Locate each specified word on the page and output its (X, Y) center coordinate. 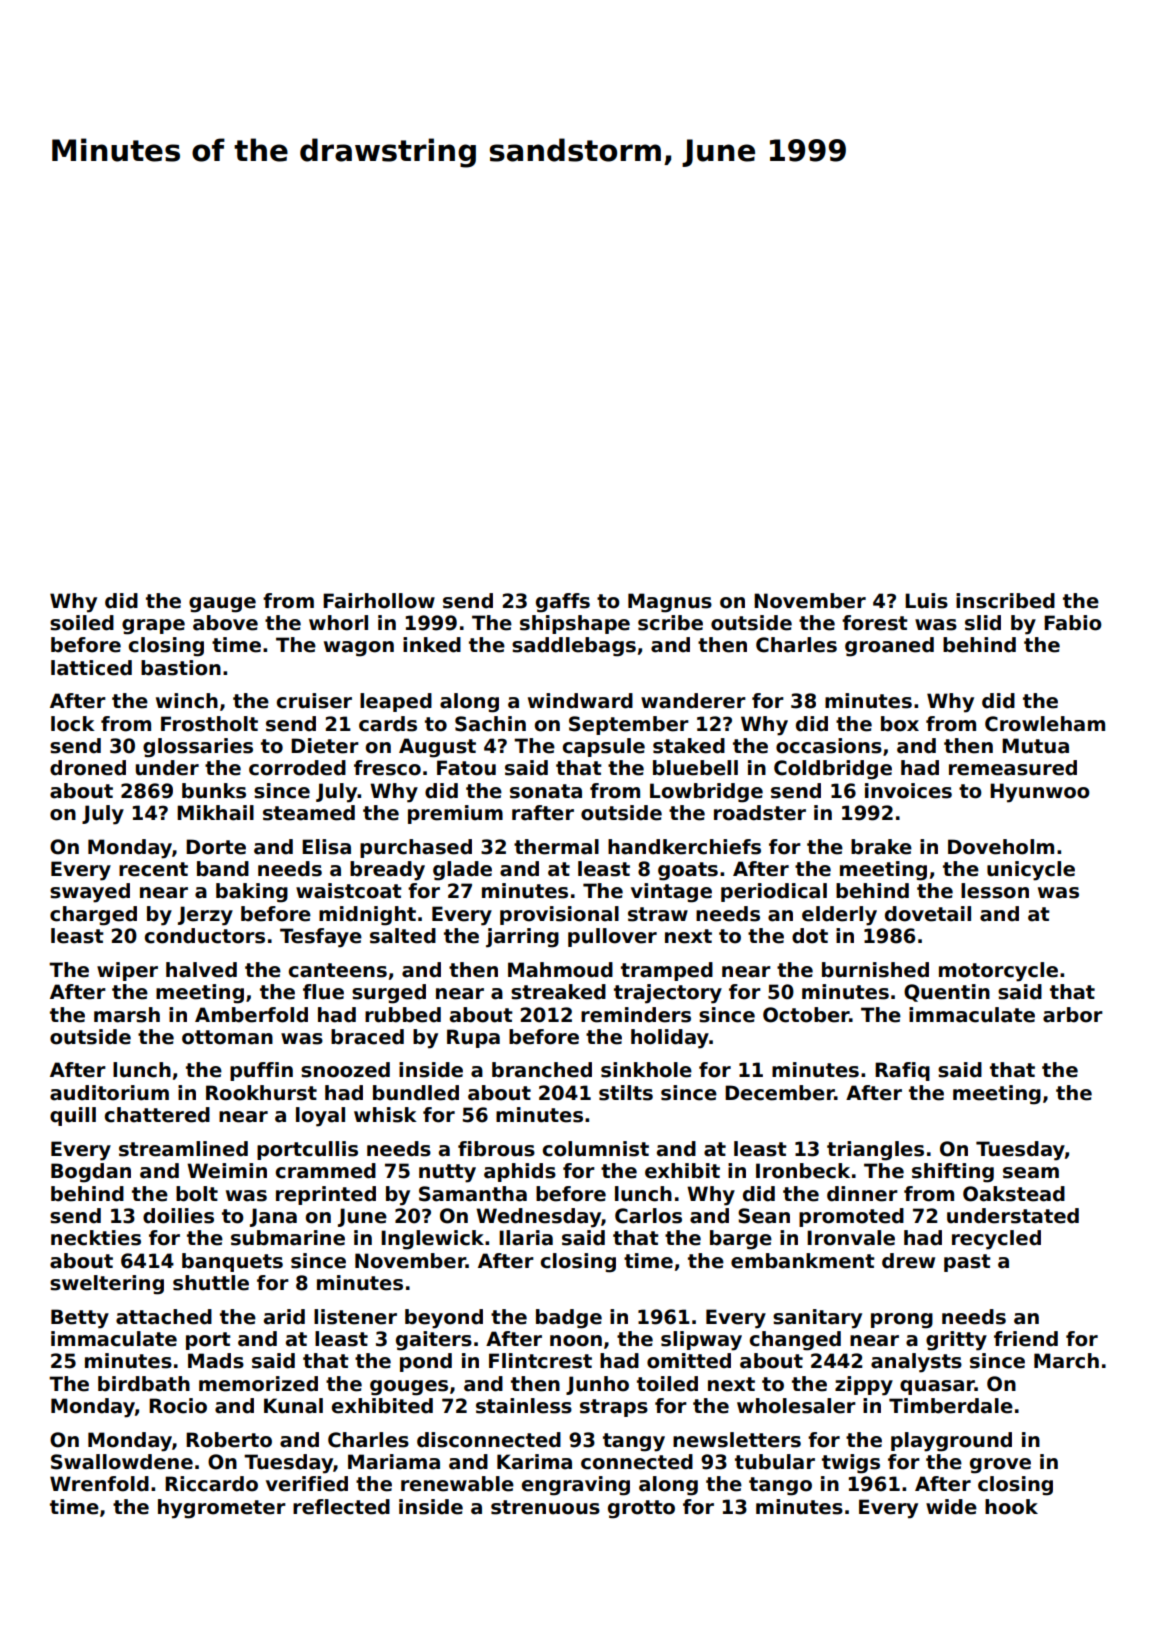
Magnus (670, 603)
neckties (96, 1238)
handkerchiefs (684, 847)
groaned (889, 647)
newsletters (737, 1440)
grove (1000, 1466)
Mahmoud (560, 970)
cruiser (314, 701)
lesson (995, 891)
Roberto (229, 1440)
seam (1031, 1173)
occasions (829, 746)
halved (201, 970)
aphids (520, 1172)
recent (153, 869)
